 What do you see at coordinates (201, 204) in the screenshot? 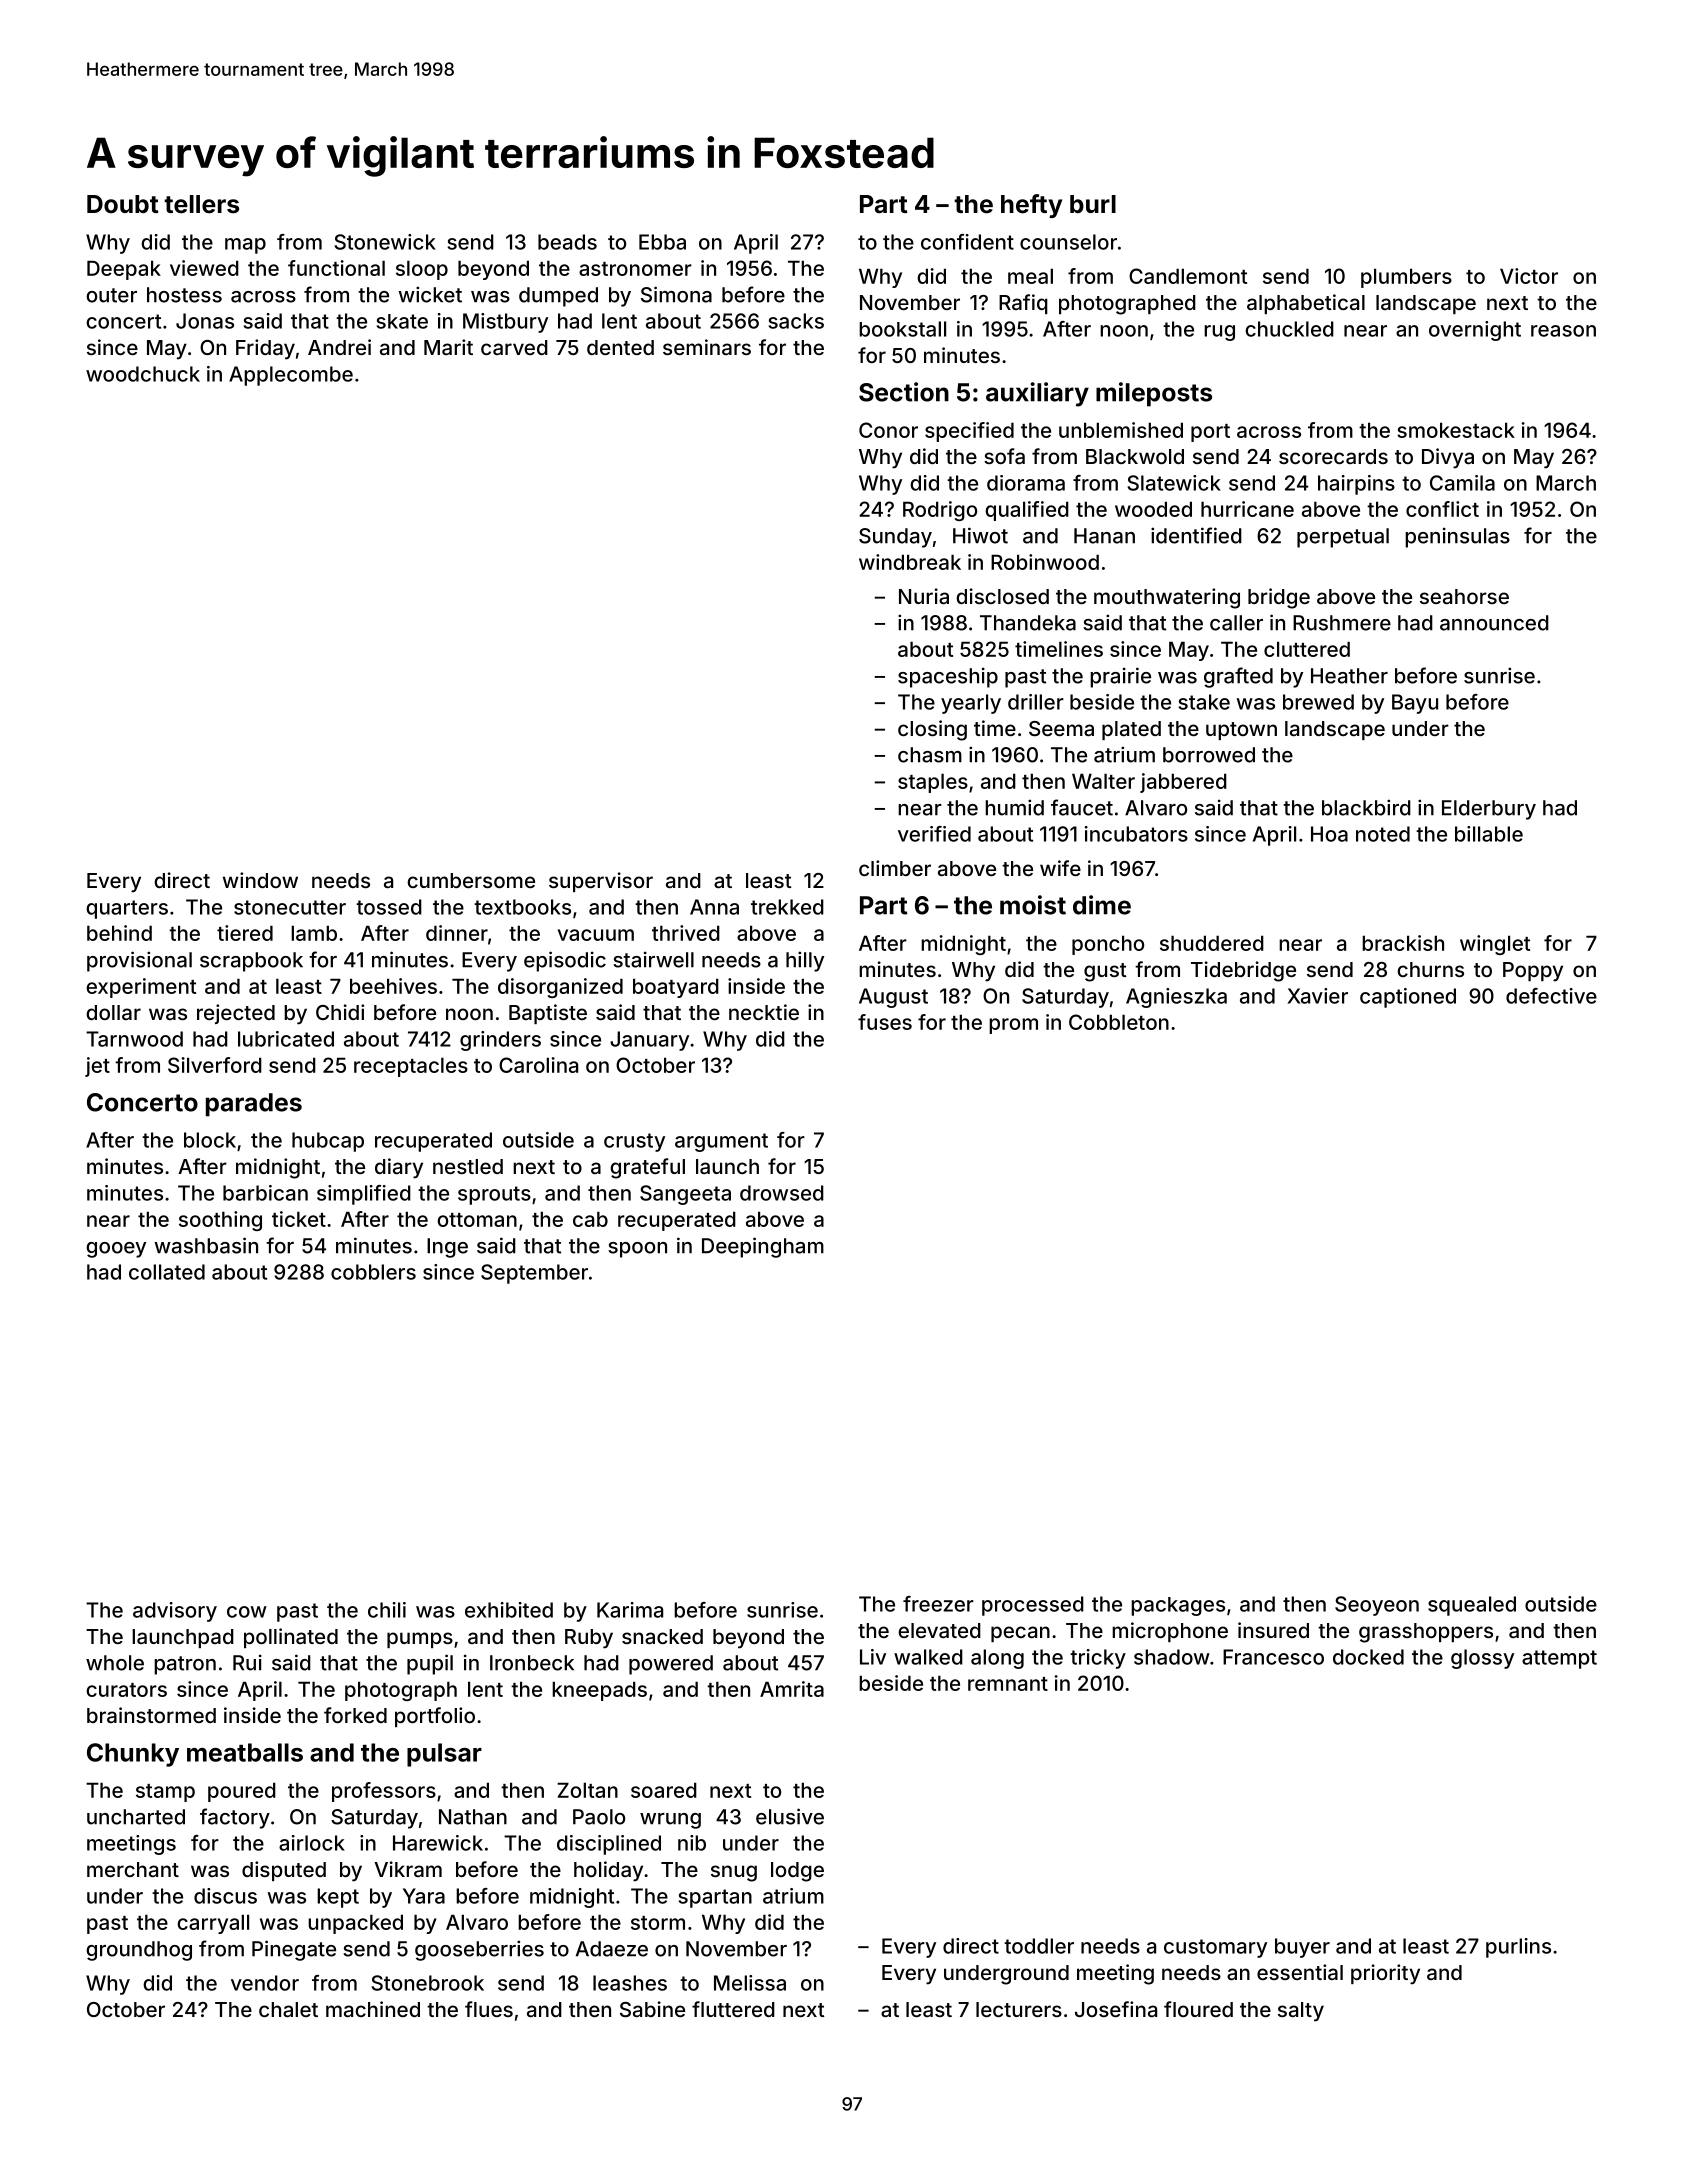
I see `tellers` at bounding box center [201, 204].
